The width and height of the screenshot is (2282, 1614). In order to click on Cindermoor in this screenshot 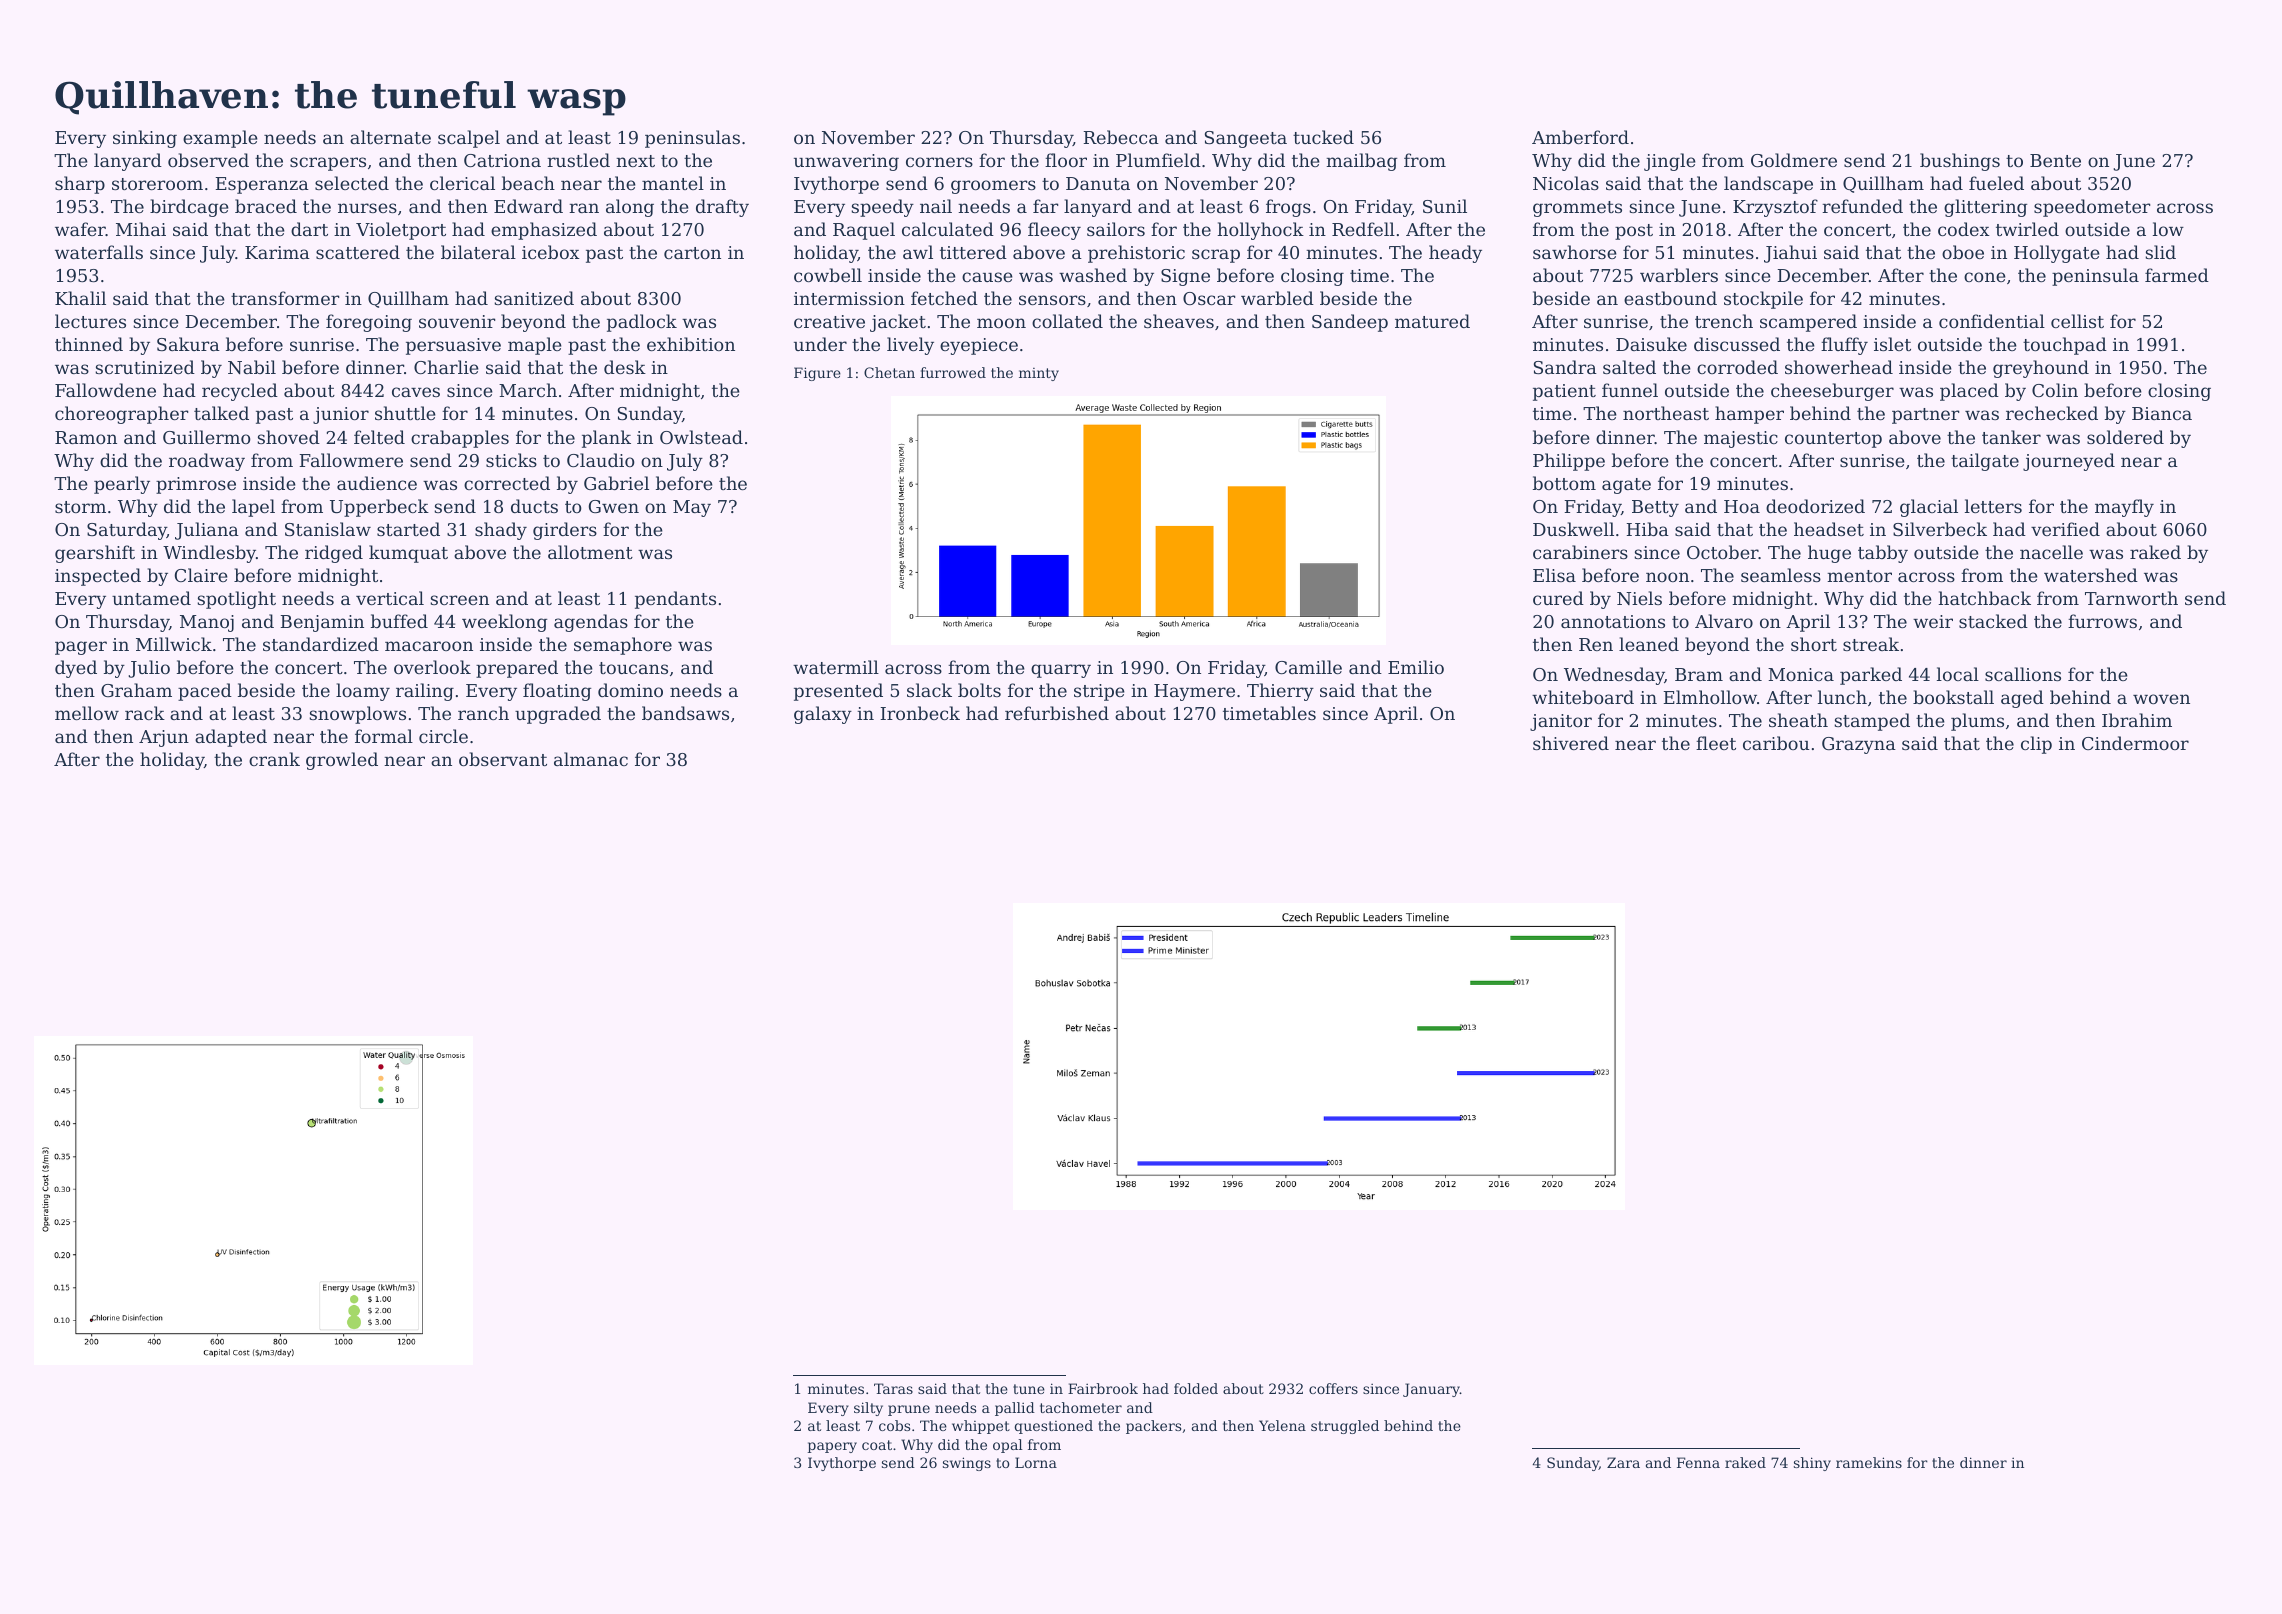, I will do `click(2135, 743)`.
